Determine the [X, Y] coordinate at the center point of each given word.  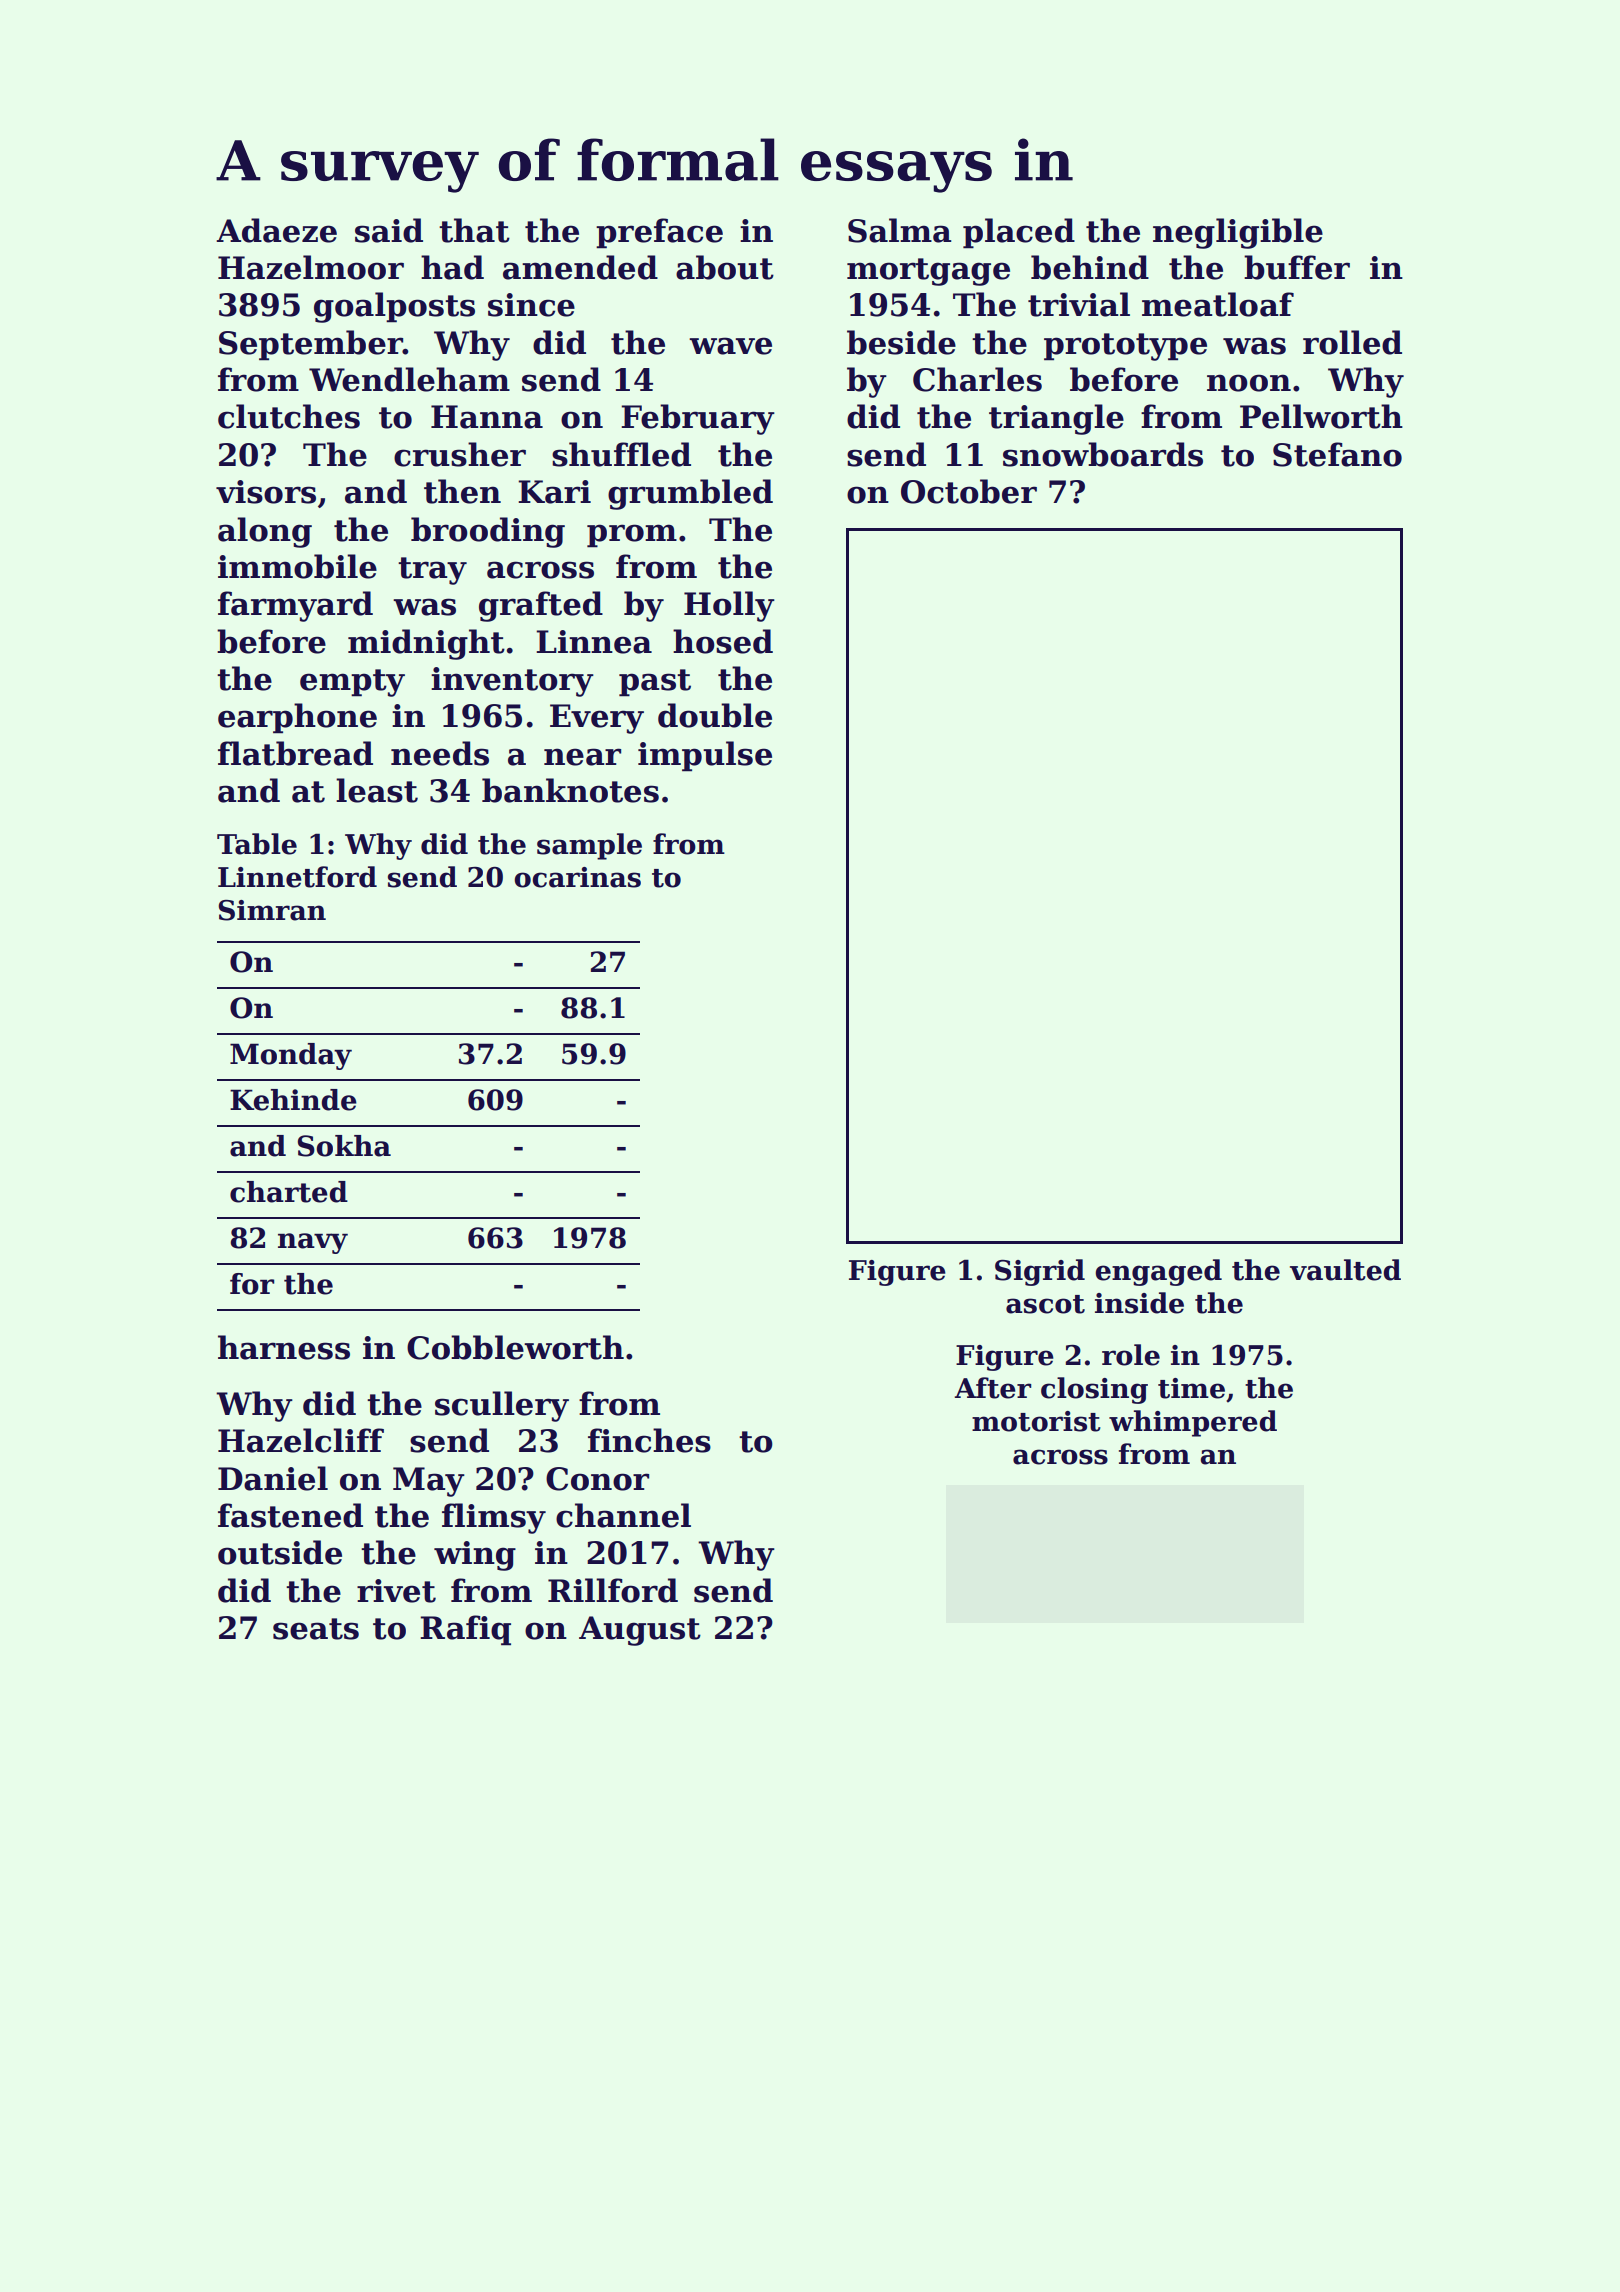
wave [730, 346]
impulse [705, 756]
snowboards [1103, 454]
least [377, 790]
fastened [290, 1515]
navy [313, 1243]
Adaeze [276, 230]
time [1191, 1388]
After [993, 1388]
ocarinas [578, 877]
